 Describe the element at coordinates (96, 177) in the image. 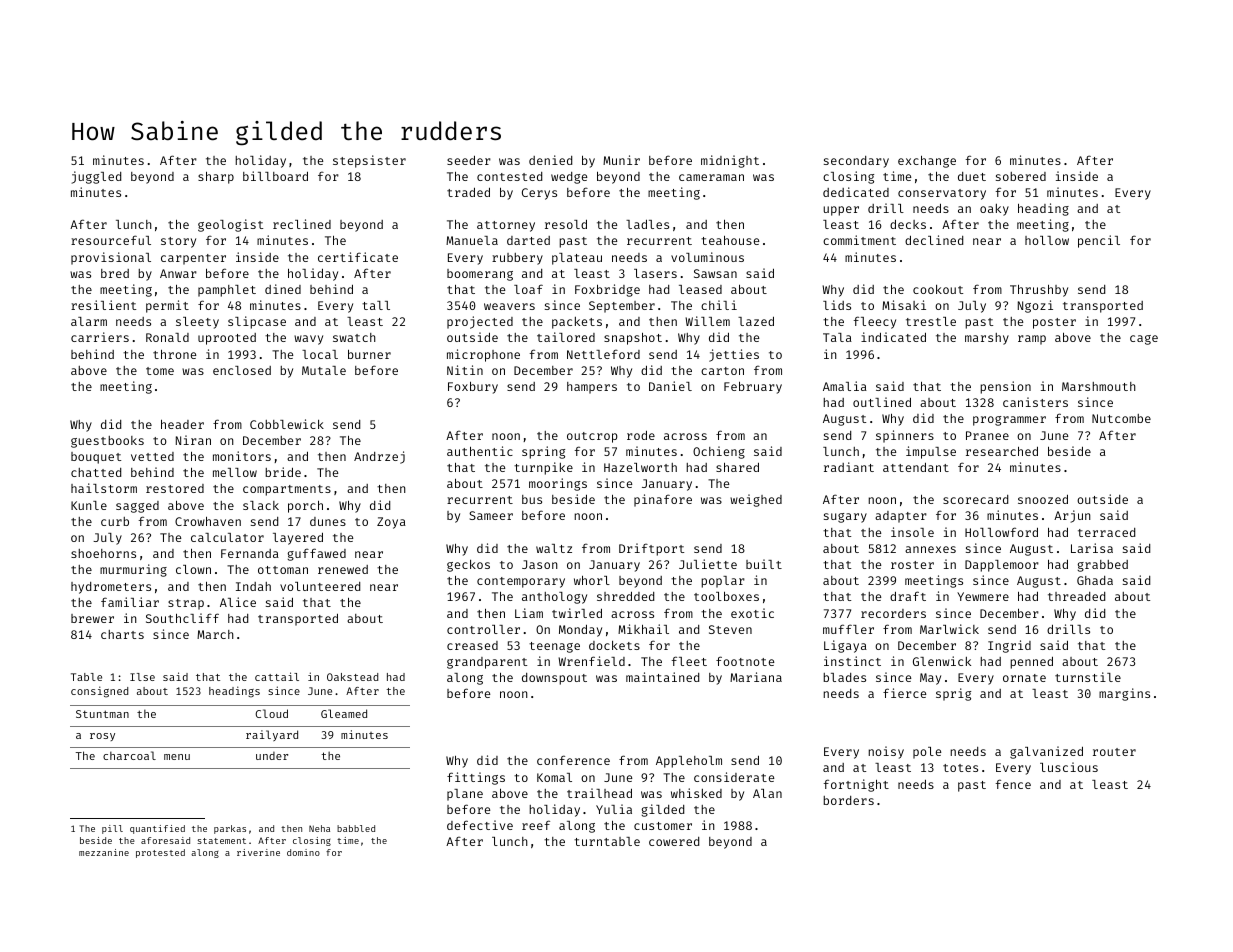

I see `juggled` at that location.
